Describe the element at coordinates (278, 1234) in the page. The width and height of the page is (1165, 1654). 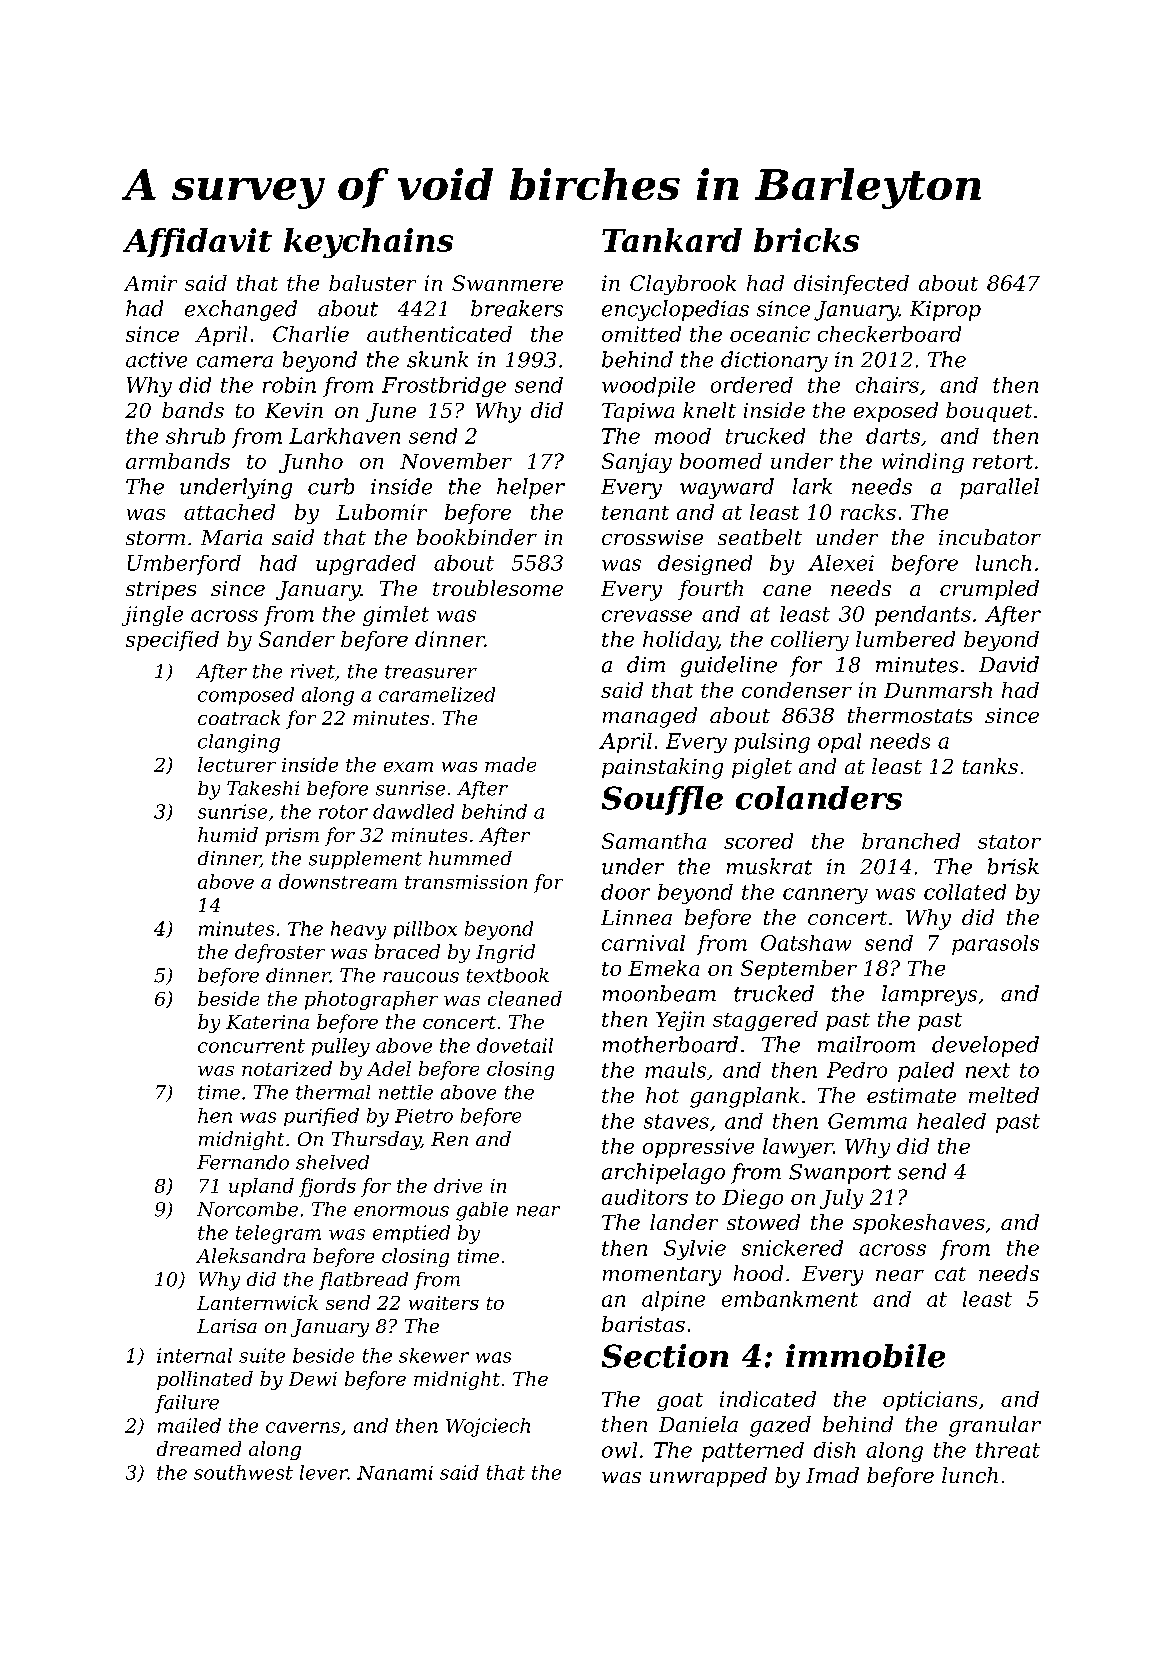
I see `telegram` at that location.
